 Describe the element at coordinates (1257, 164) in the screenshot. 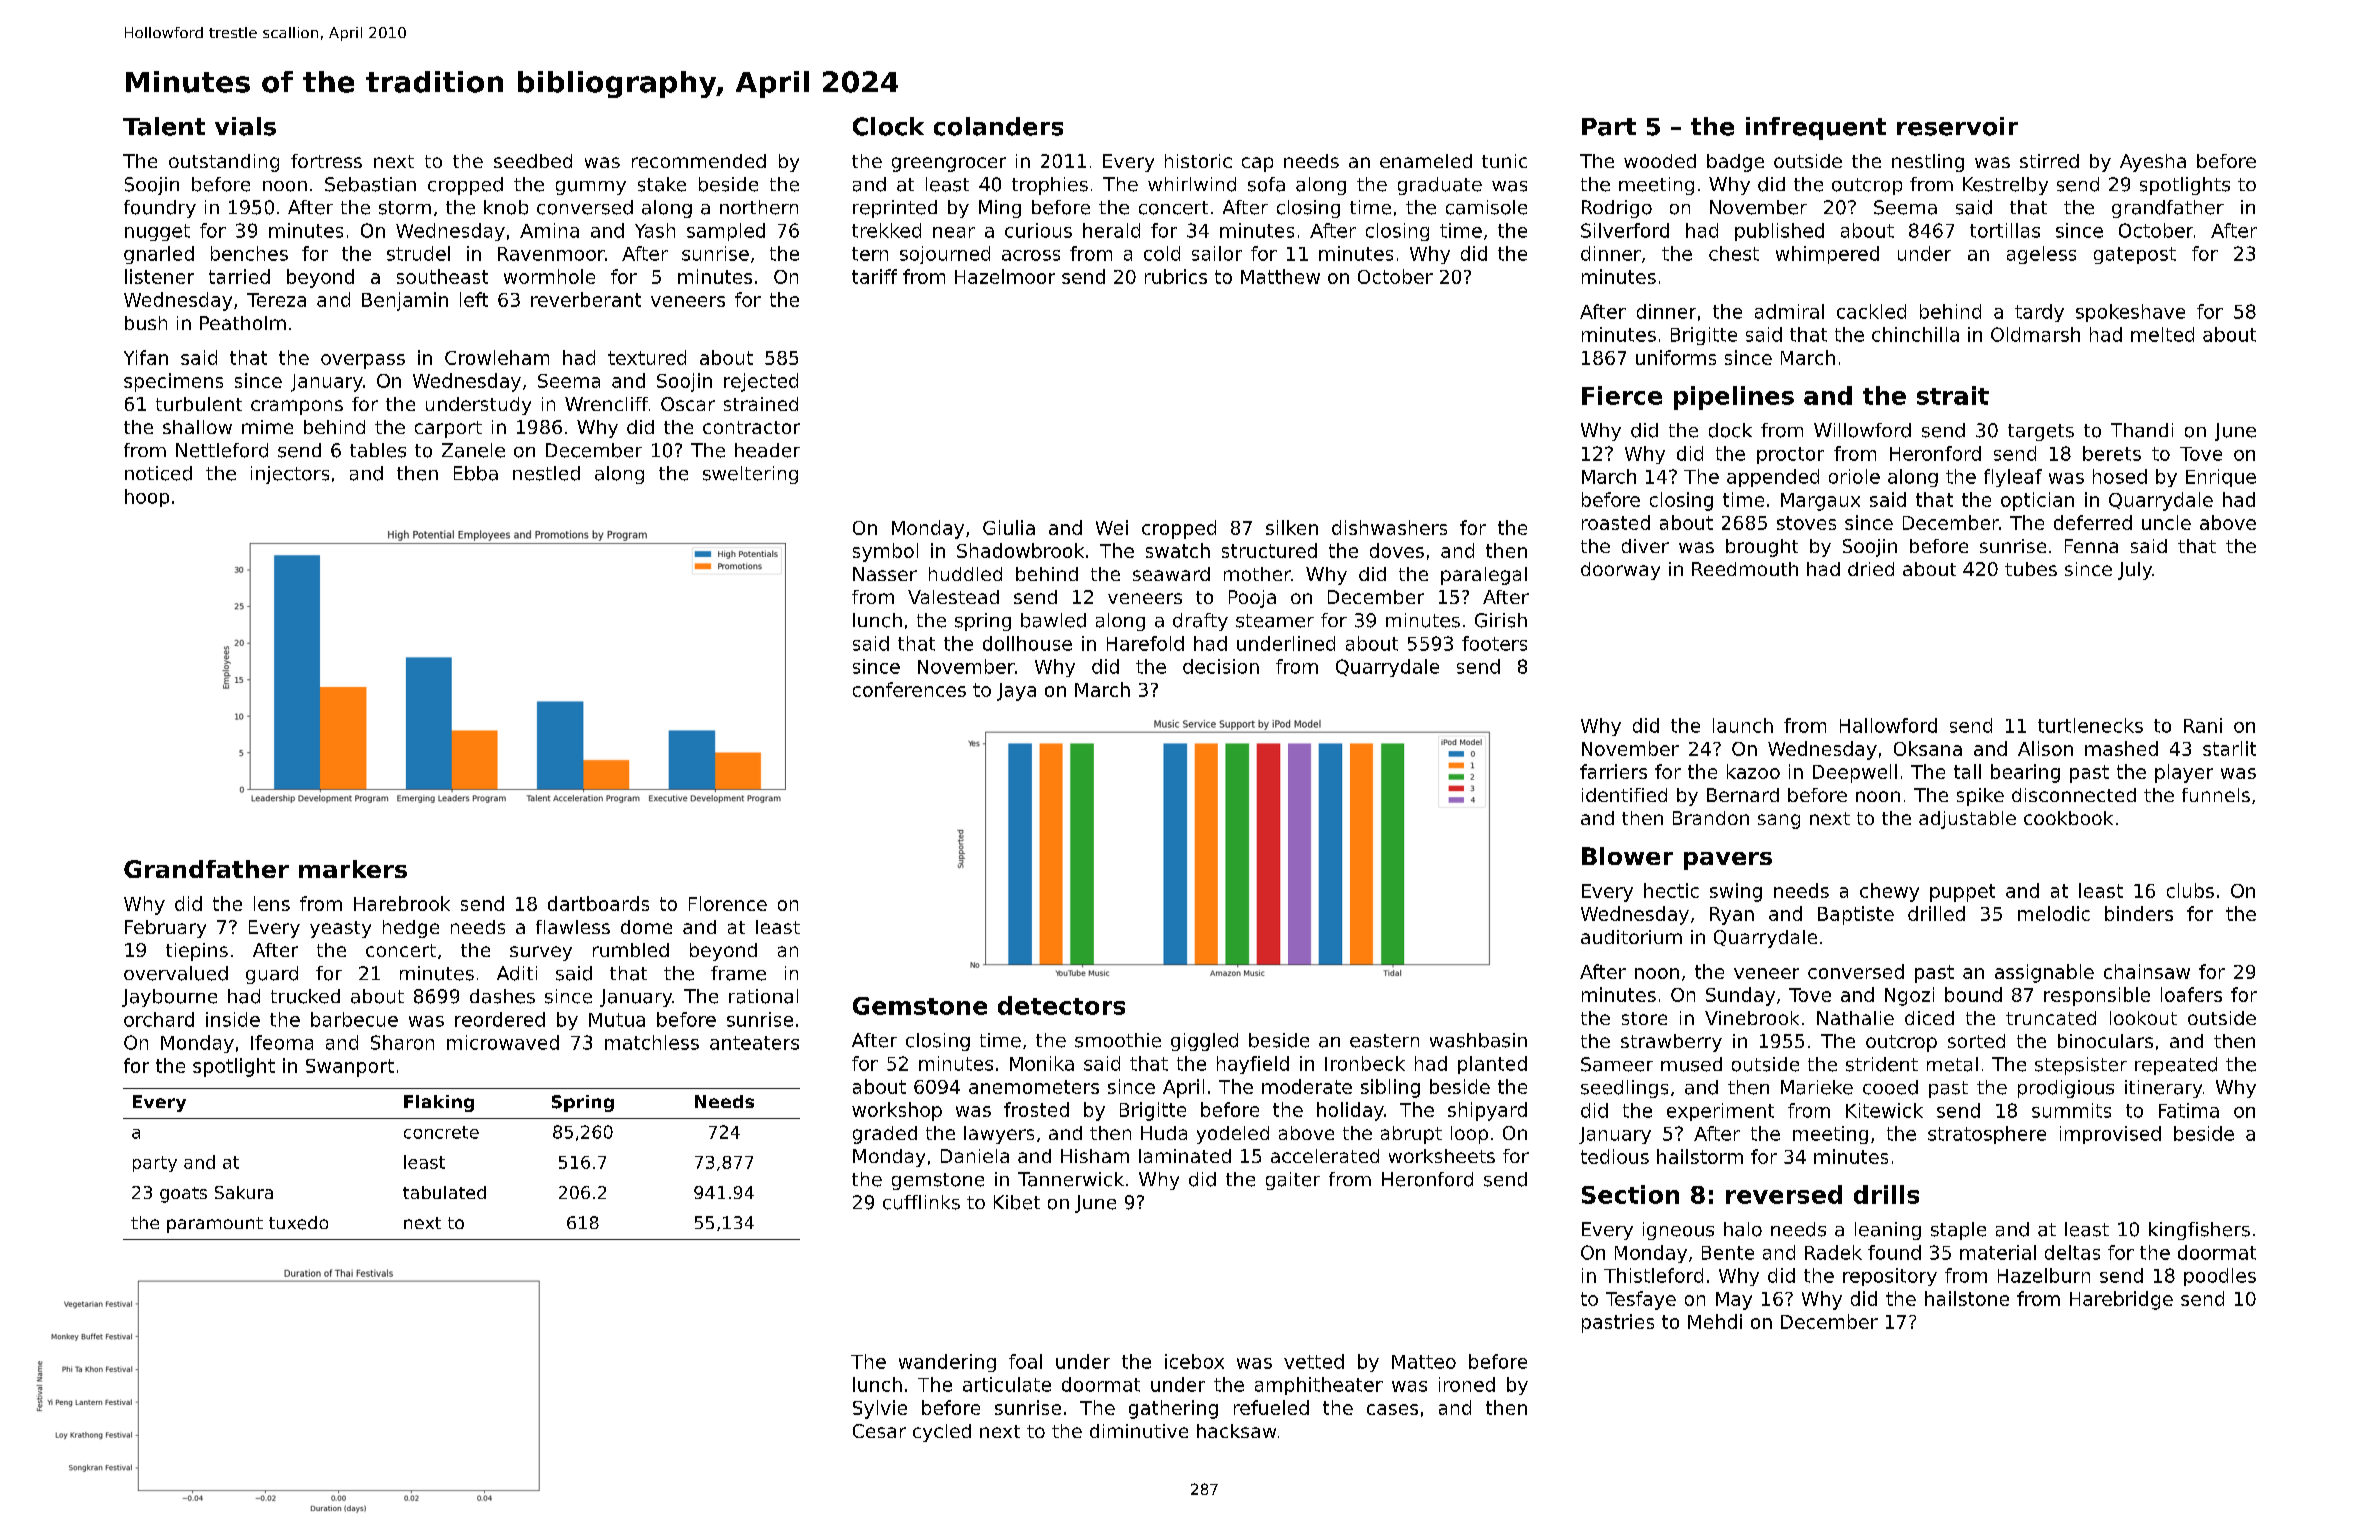

I see `cap` at that location.
